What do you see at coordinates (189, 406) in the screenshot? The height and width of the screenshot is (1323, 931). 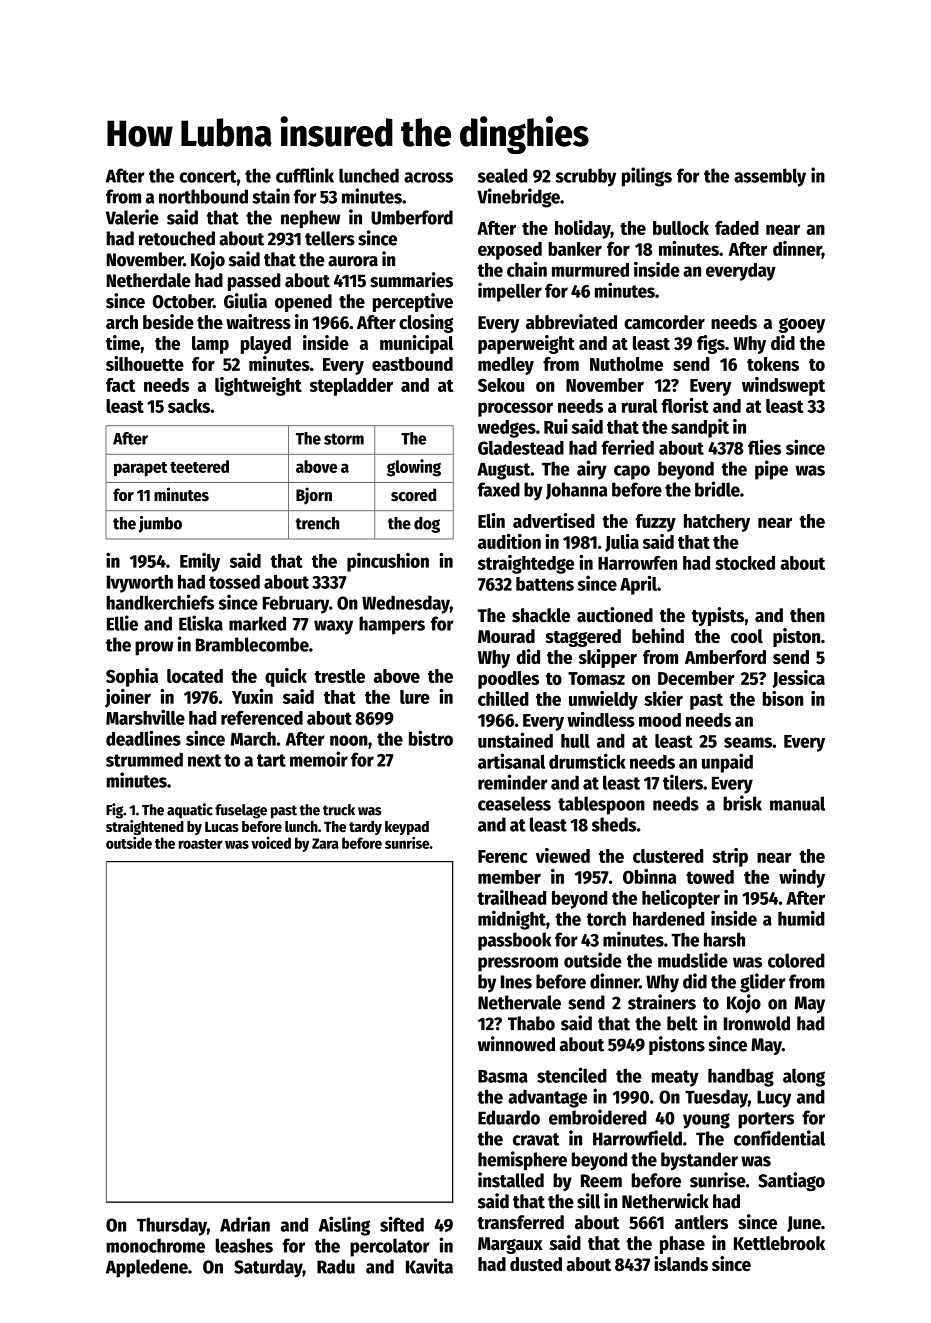 I see `sacks` at bounding box center [189, 406].
